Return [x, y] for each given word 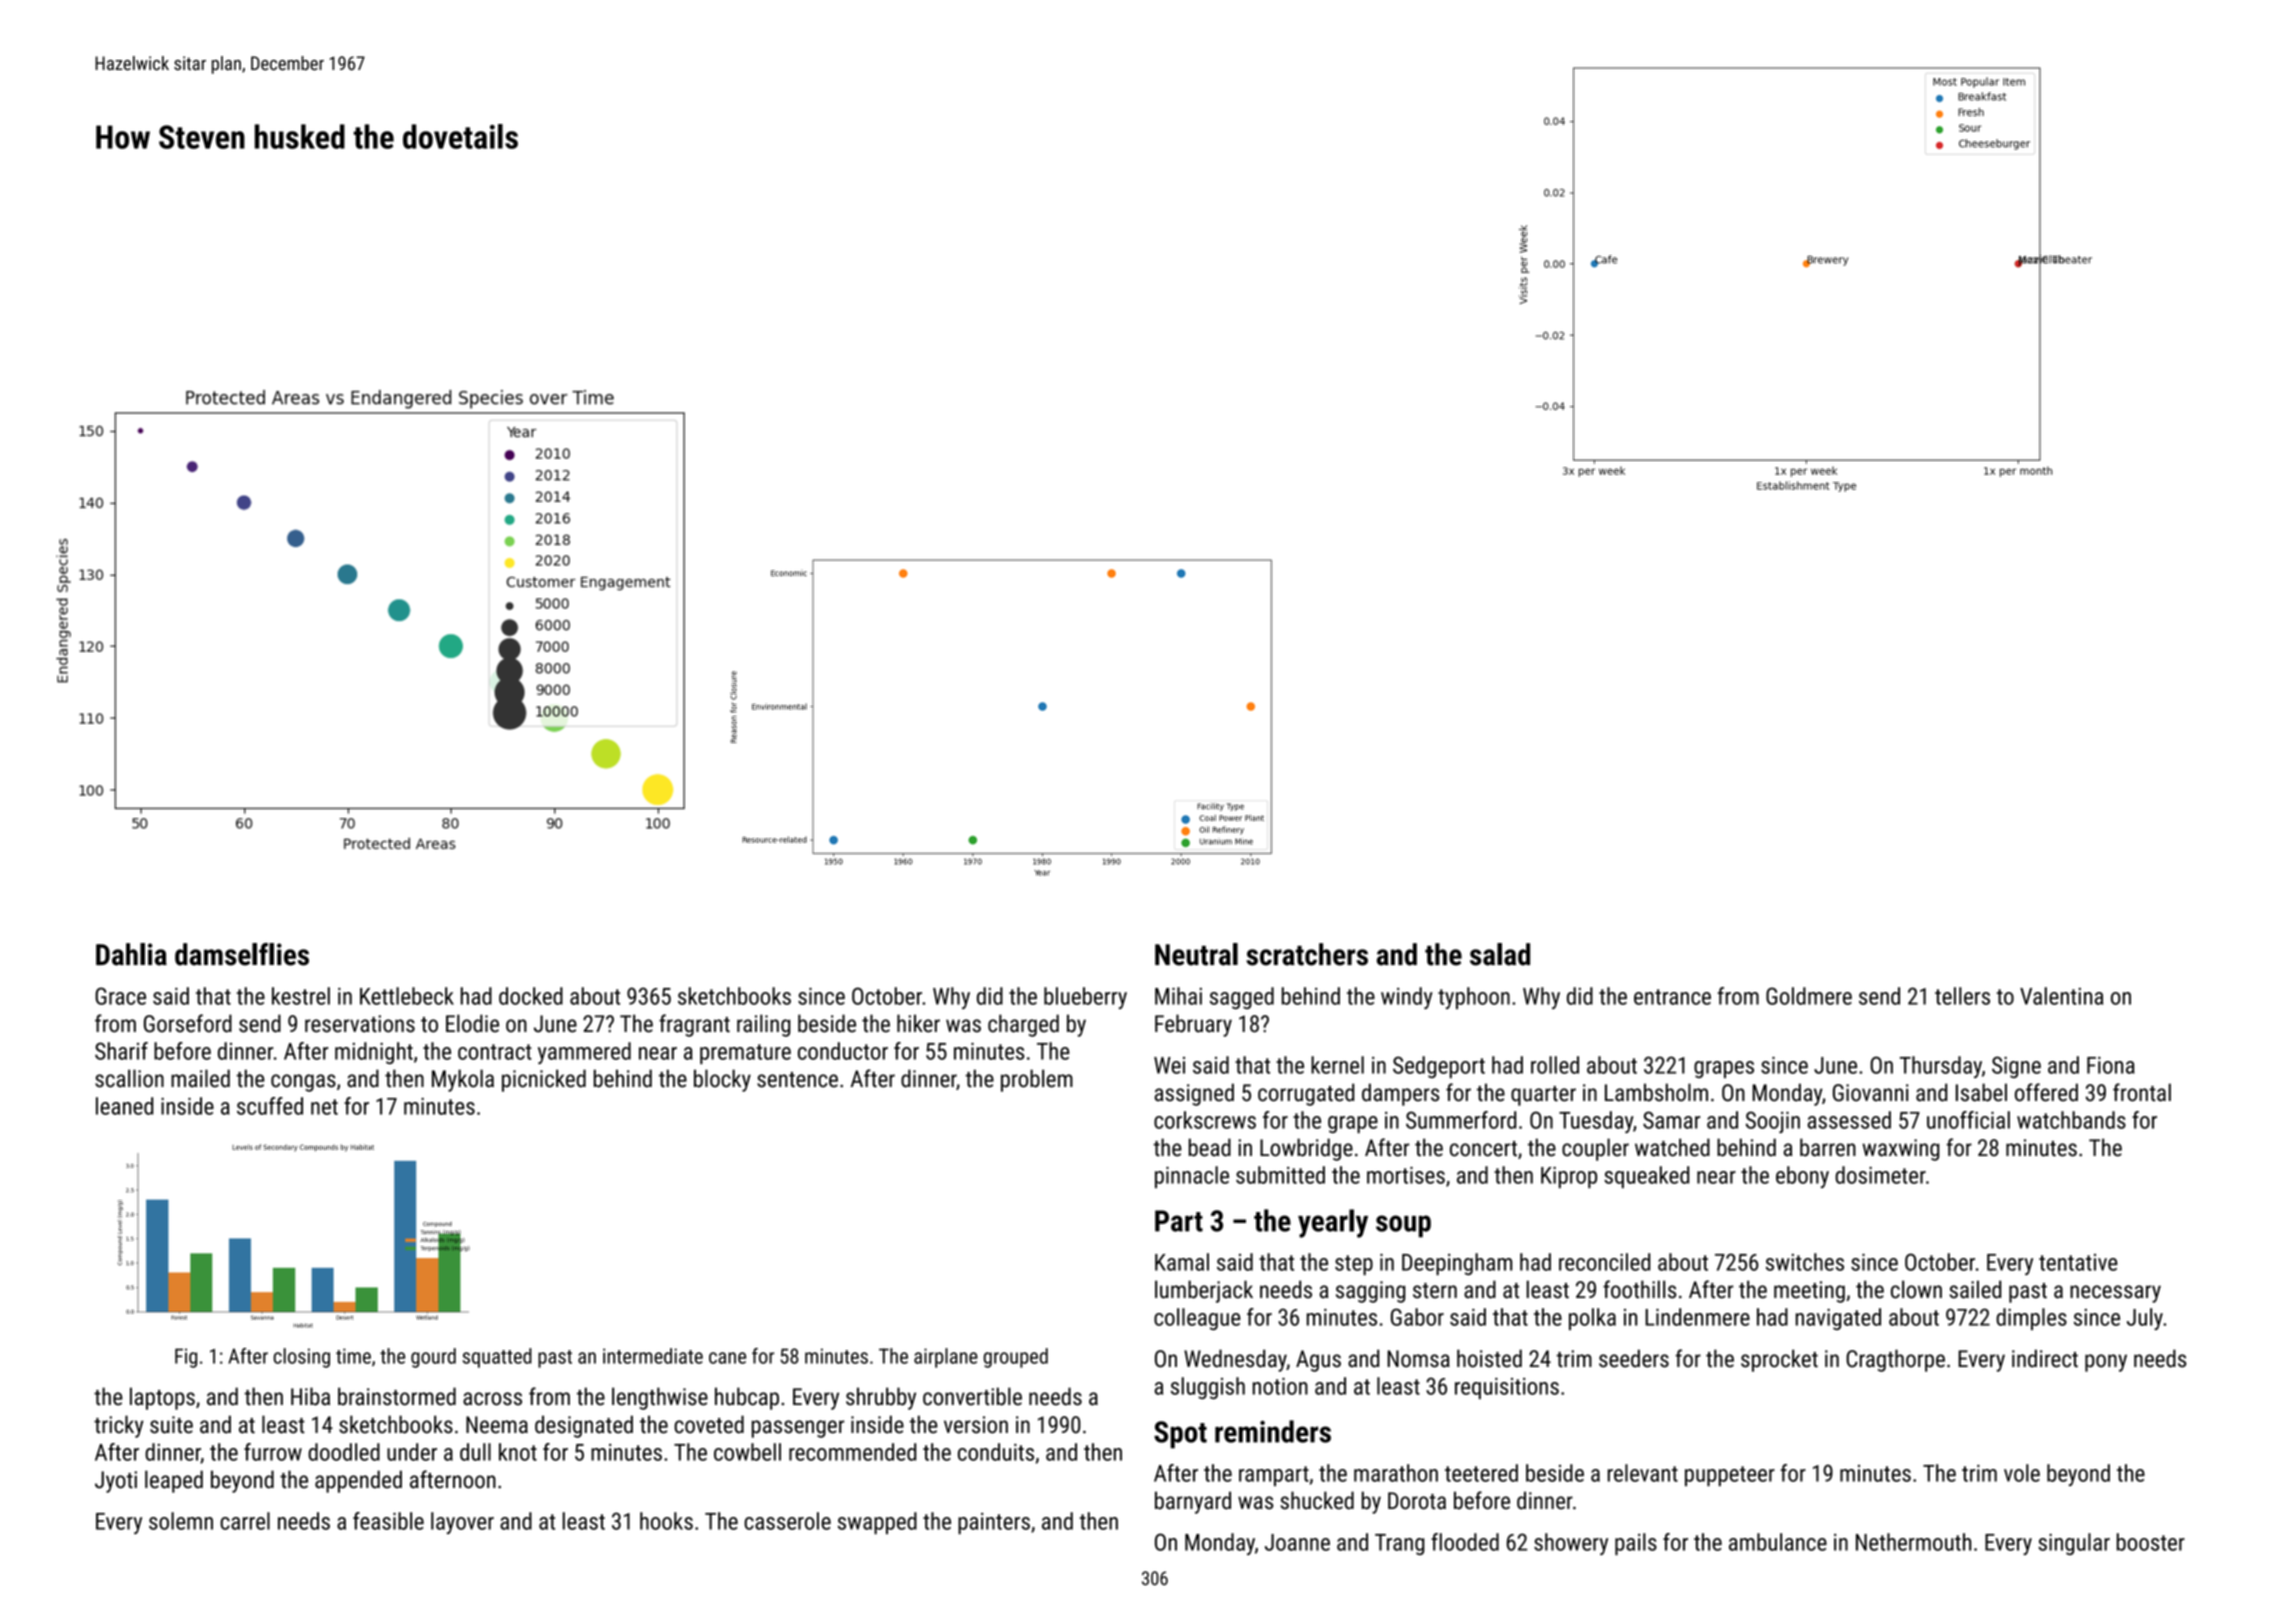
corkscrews [1205, 1120]
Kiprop [1569, 1177]
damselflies [242, 954]
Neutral [1196, 954]
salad [1500, 954]
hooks [666, 1521]
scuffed [270, 1106]
